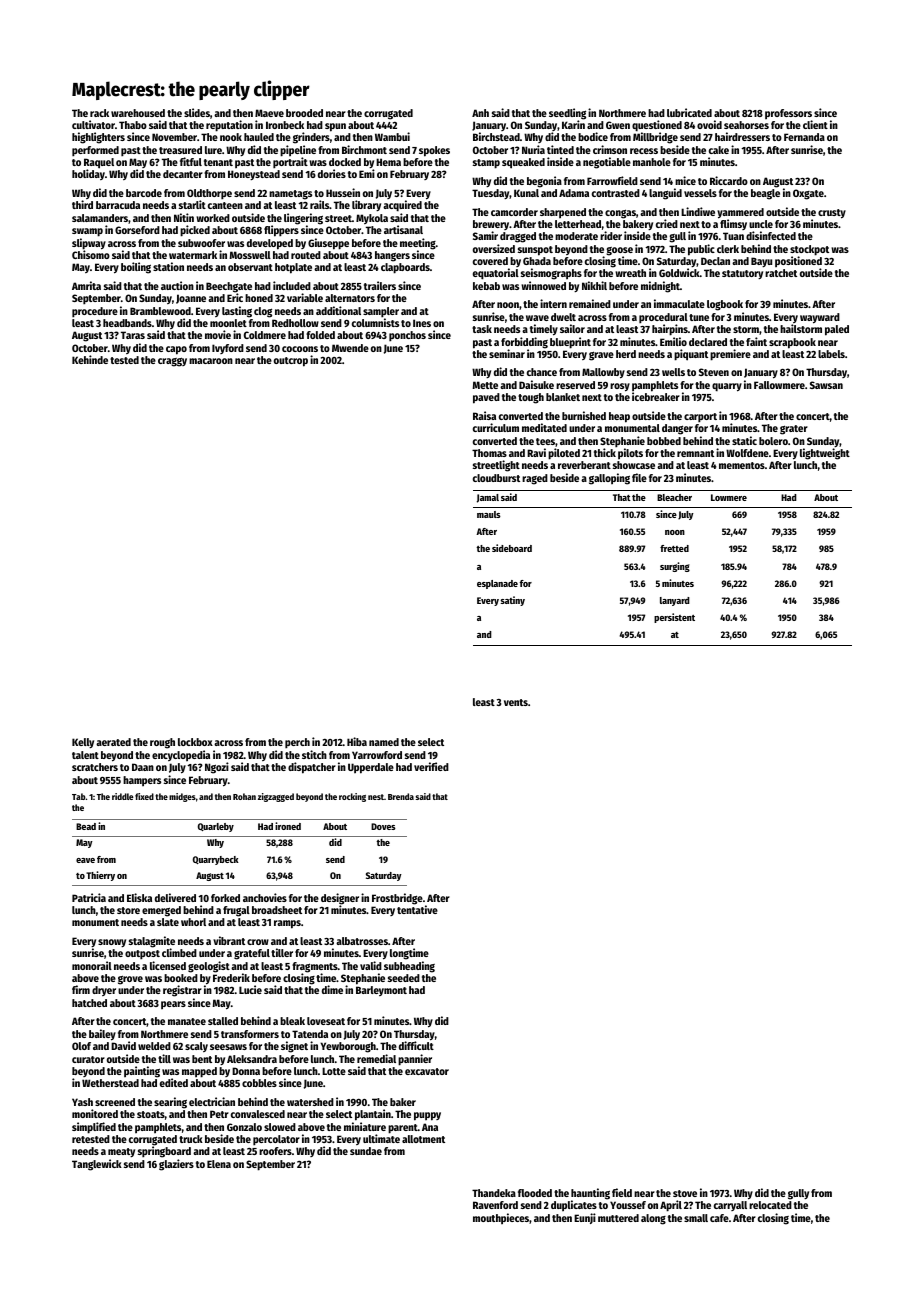 This screenshot has width=924, height=1308. What do you see at coordinates (304, 113) in the screenshot?
I see `brooded` at bounding box center [304, 113].
